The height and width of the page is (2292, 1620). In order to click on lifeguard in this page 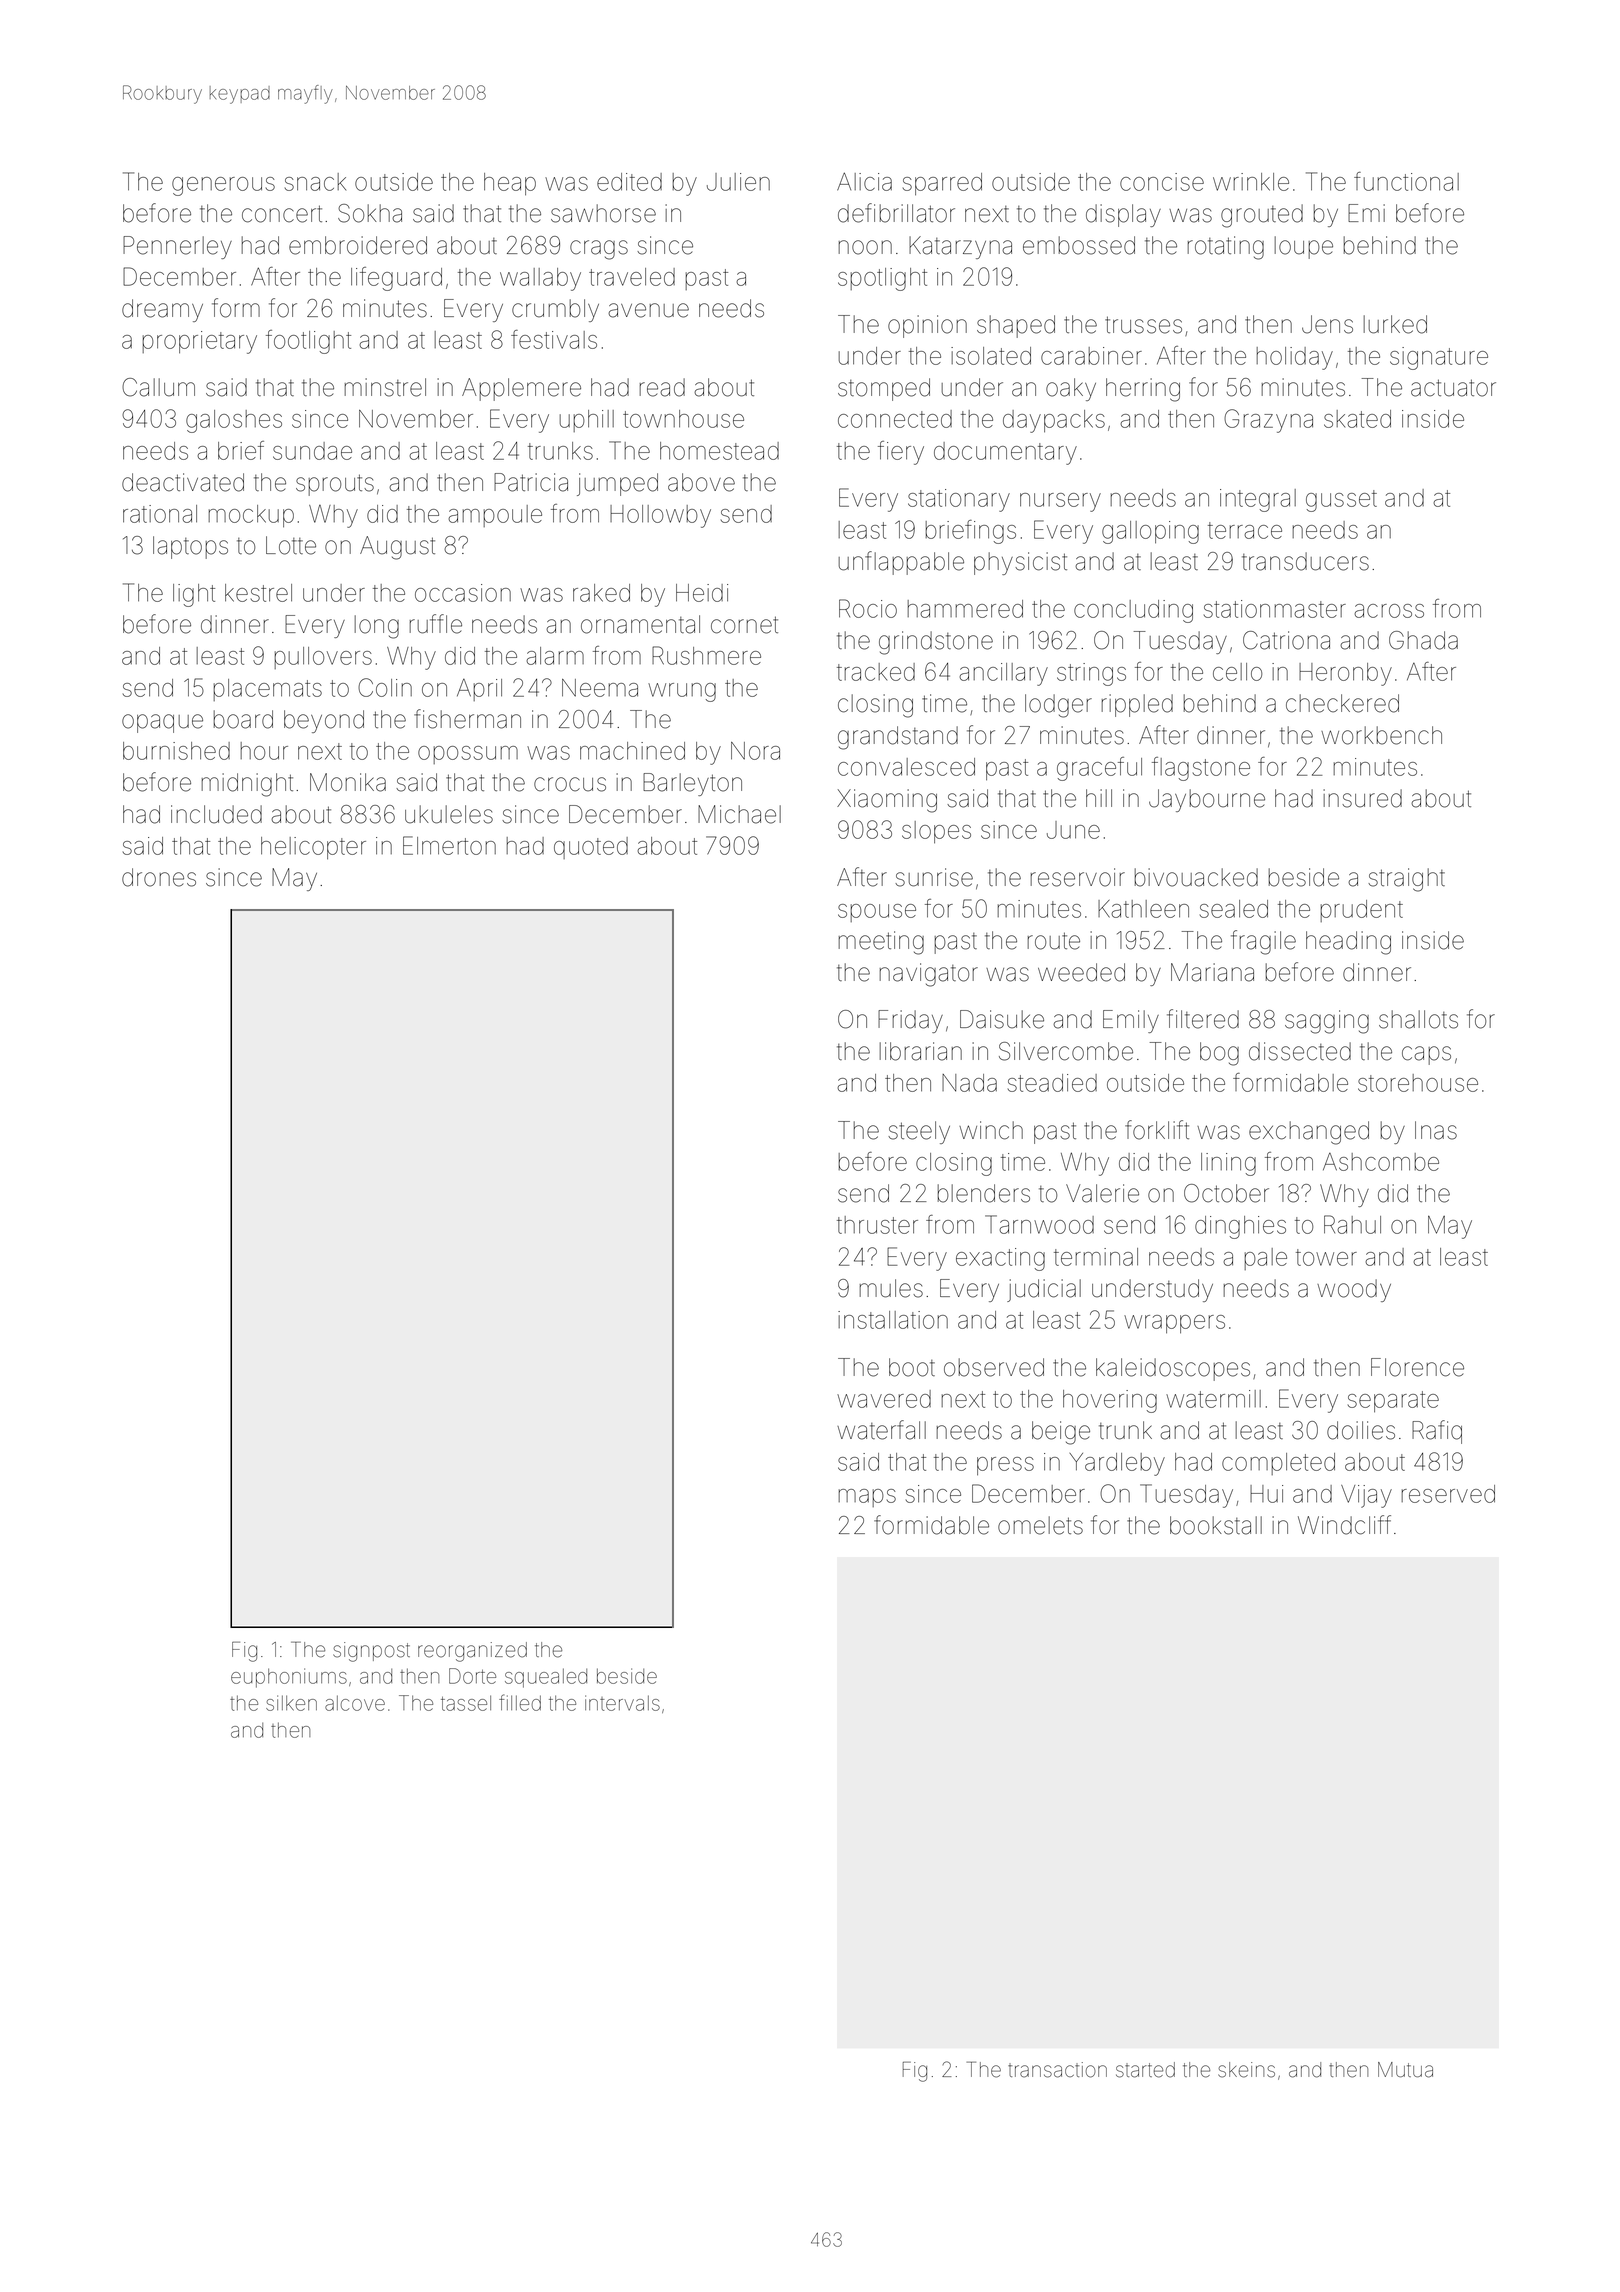, I will do `click(396, 279)`.
